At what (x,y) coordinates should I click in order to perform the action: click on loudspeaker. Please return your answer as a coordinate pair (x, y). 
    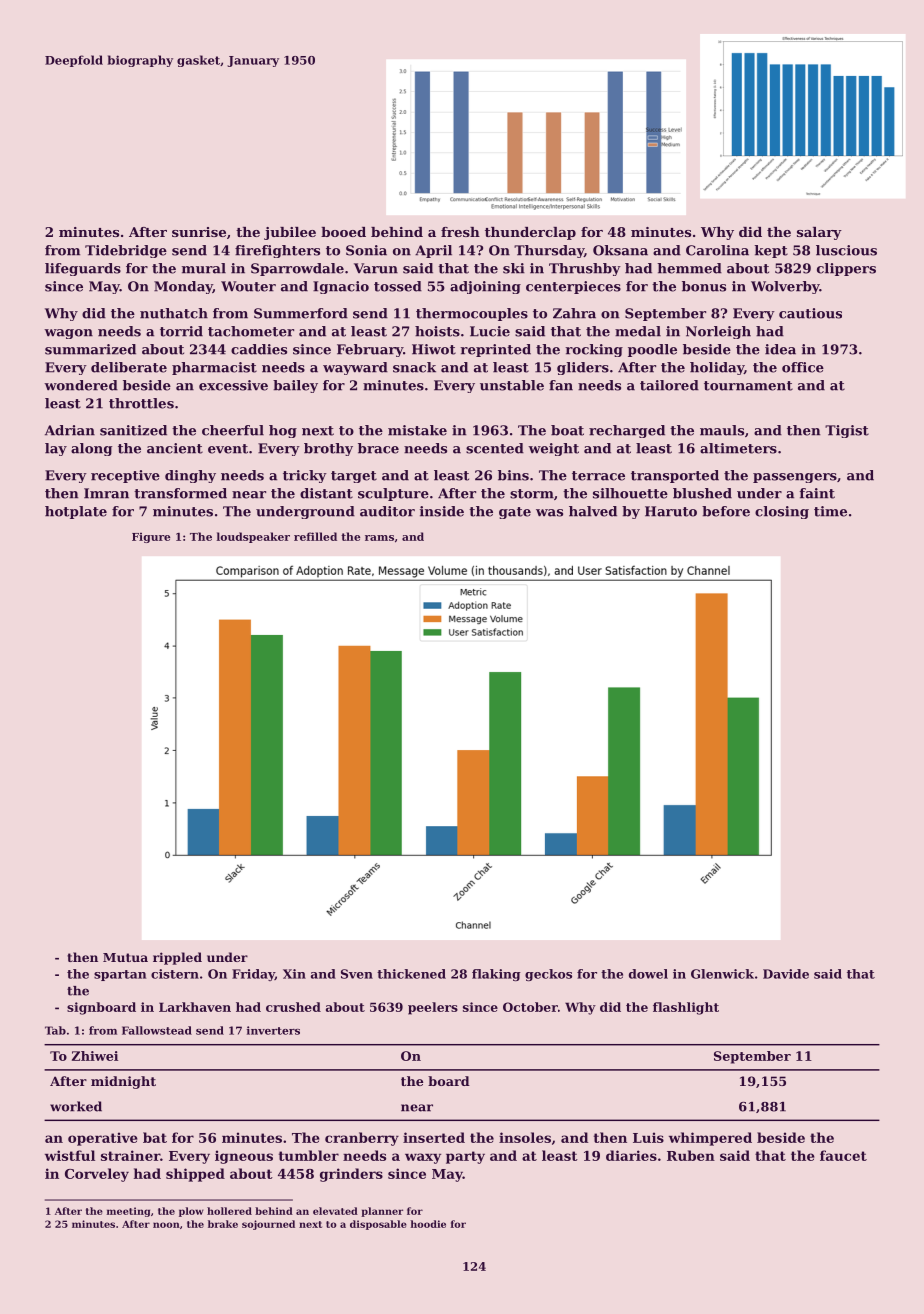
    Looking at the image, I should click on (253, 537).
